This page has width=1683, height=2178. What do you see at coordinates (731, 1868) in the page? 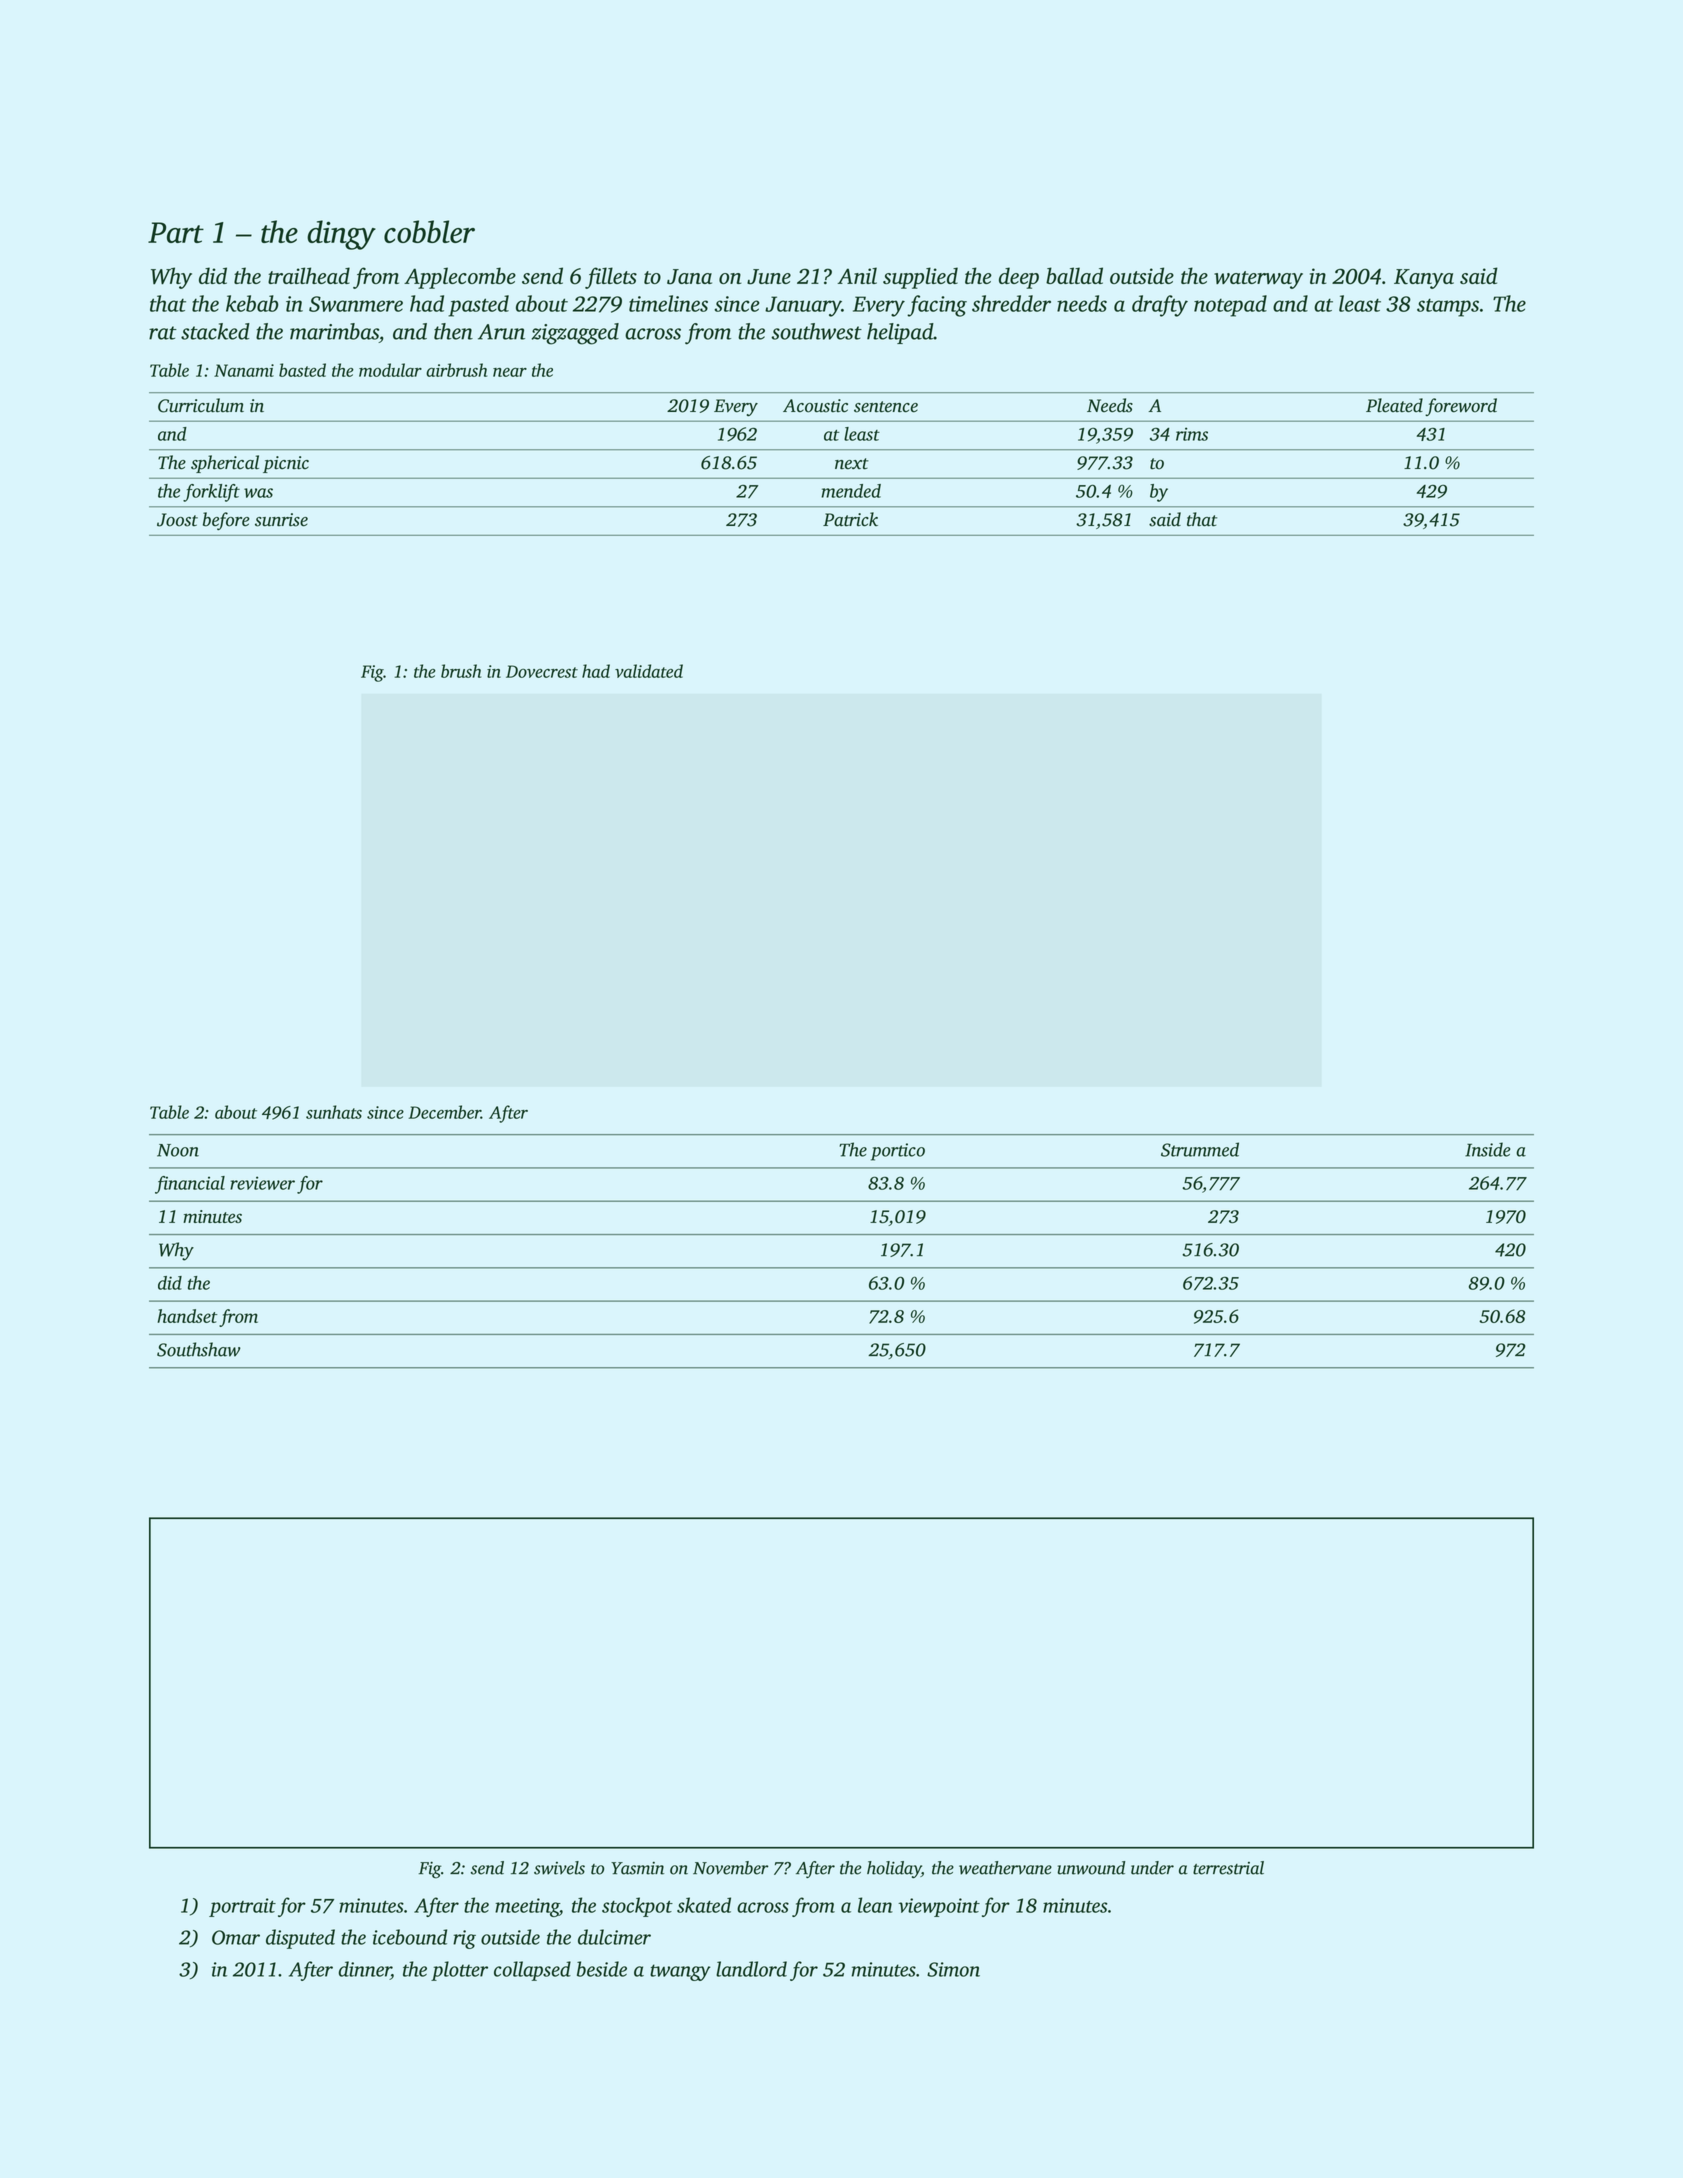
I see `November` at bounding box center [731, 1868].
